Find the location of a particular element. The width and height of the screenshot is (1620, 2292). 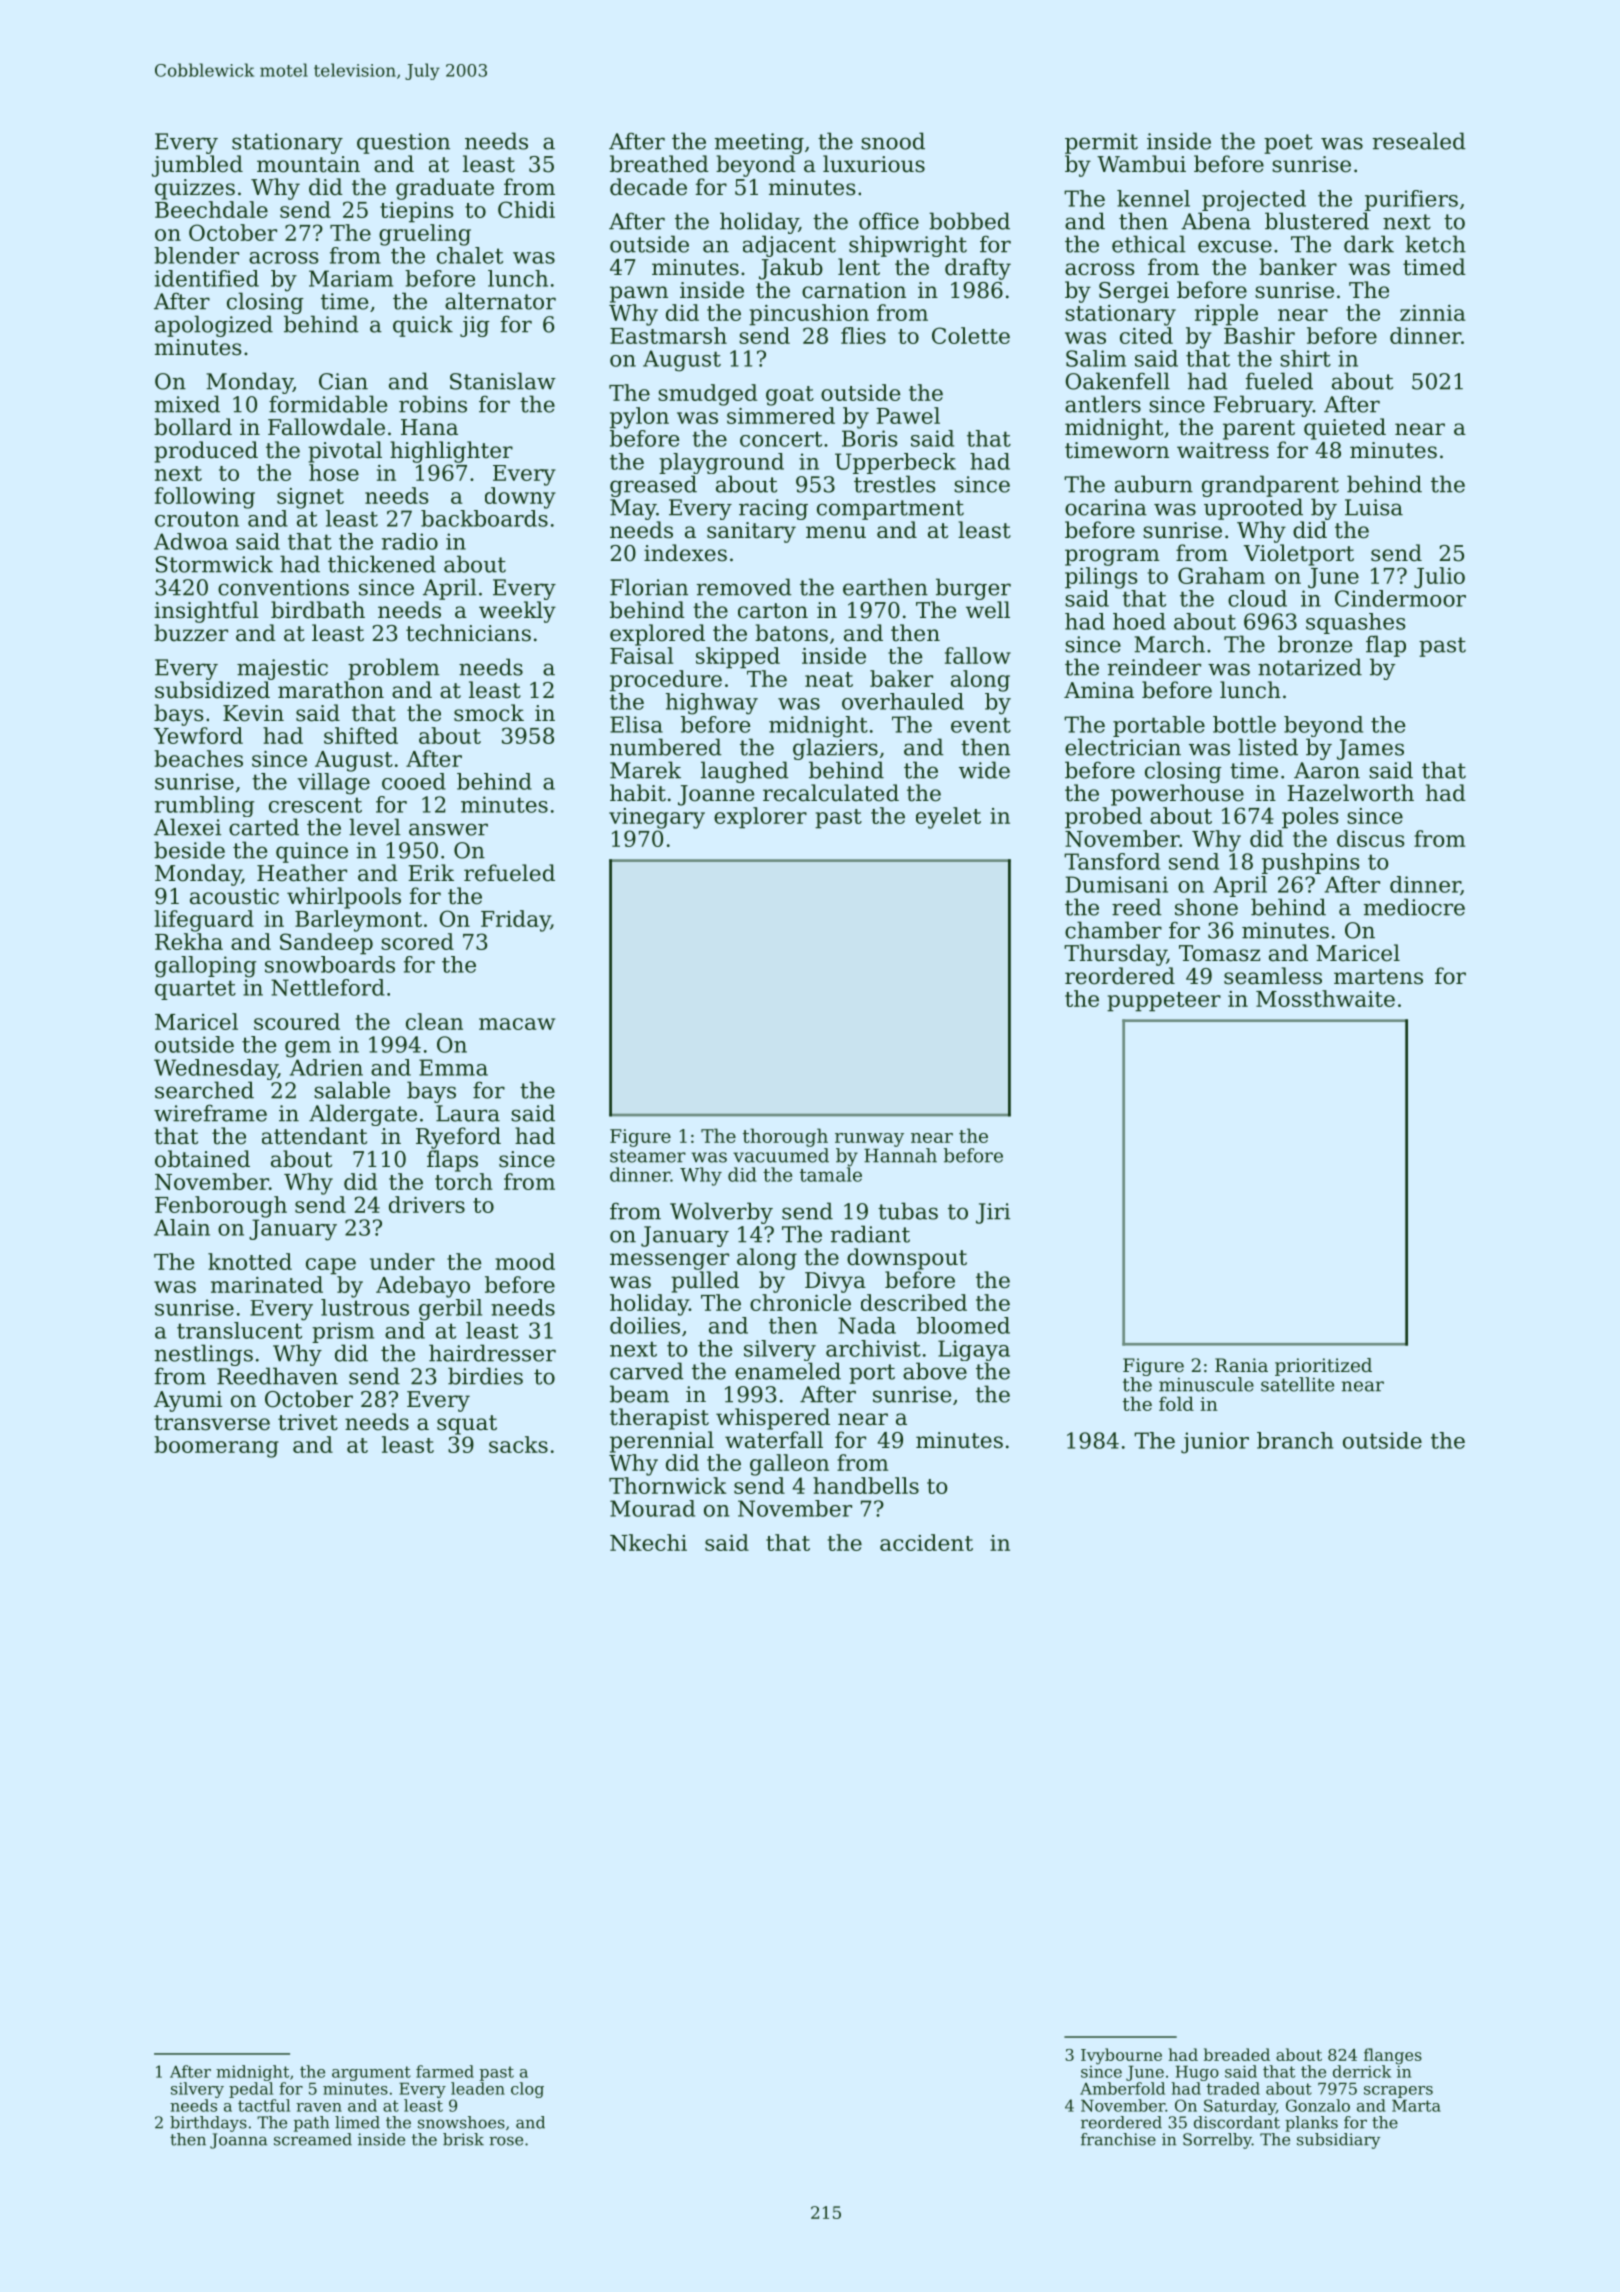

beaches is located at coordinates (198, 758).
